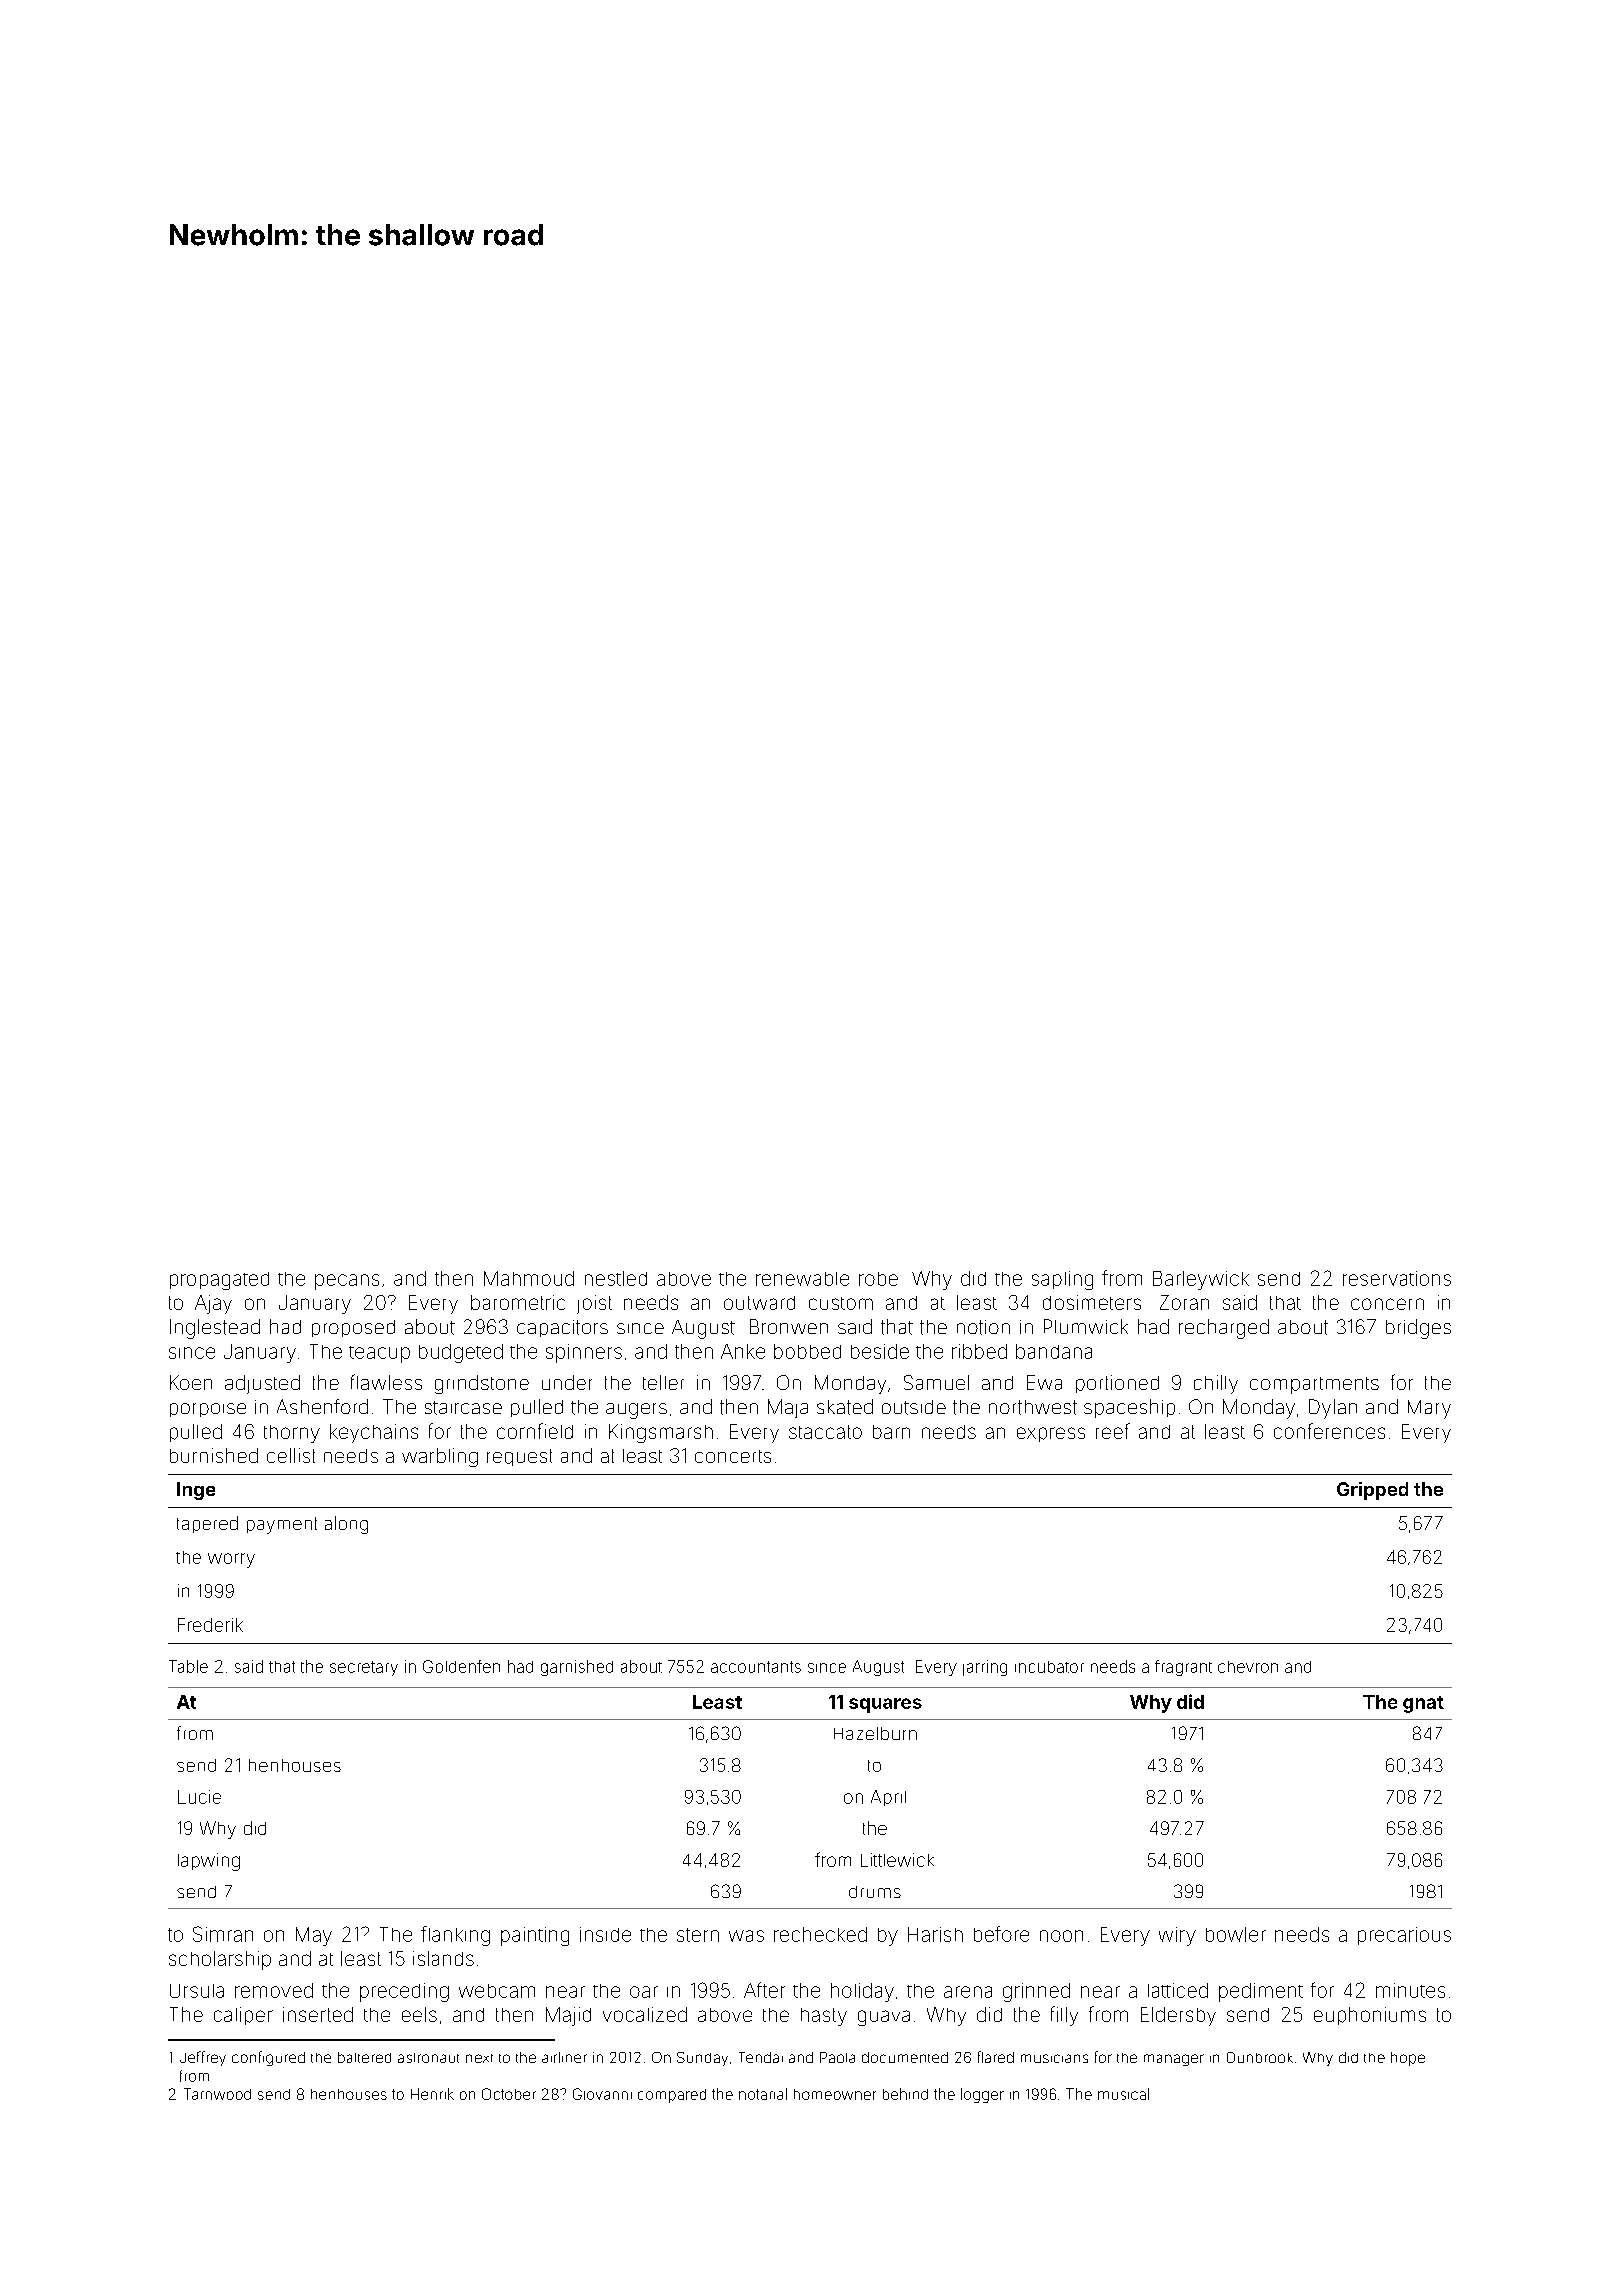 The height and width of the screenshot is (2292, 1620). Describe the element at coordinates (605, 1934) in the screenshot. I see `inside` at that location.
